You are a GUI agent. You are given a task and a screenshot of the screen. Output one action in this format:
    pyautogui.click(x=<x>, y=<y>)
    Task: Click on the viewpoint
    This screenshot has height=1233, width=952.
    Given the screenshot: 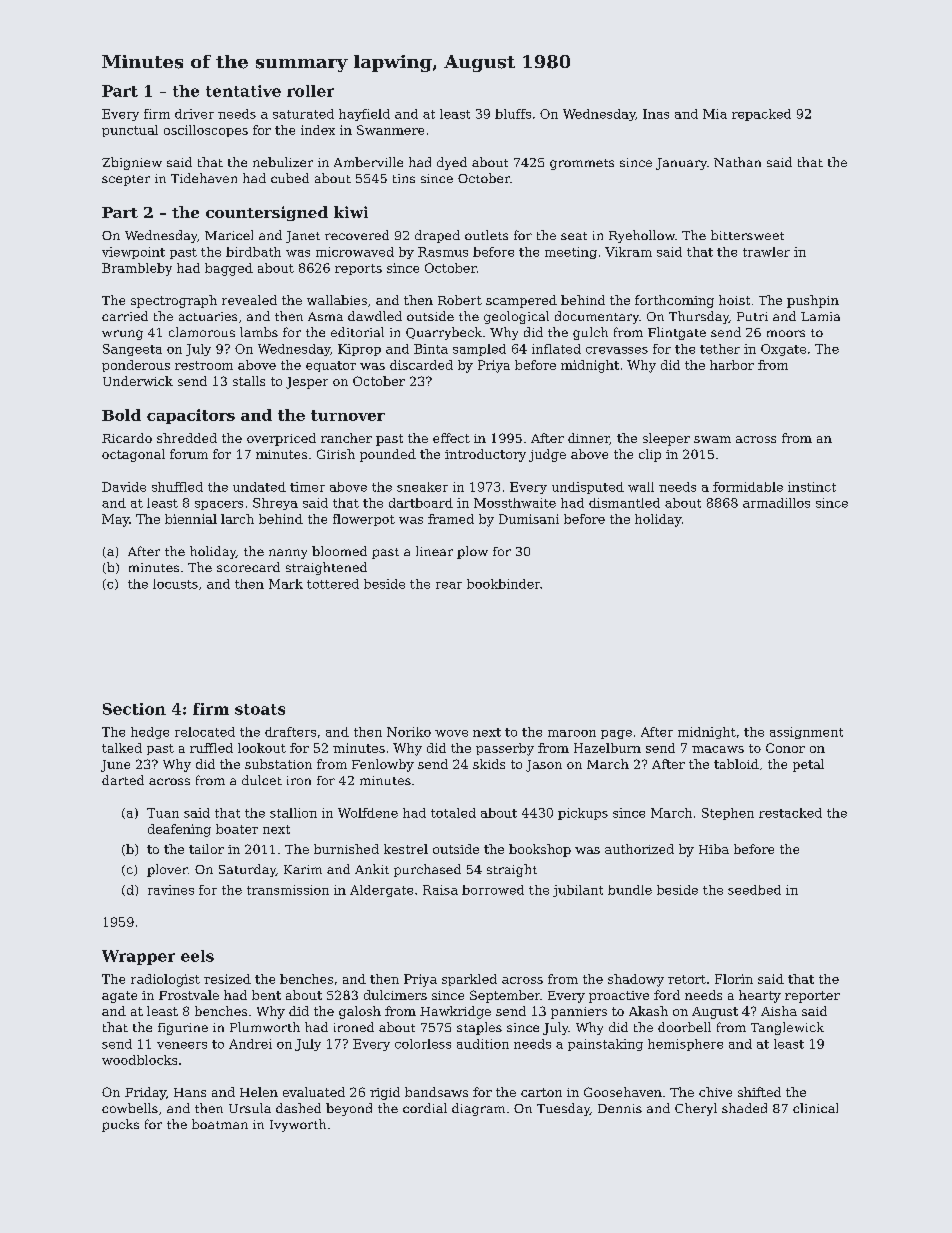 What is the action you would take?
    pyautogui.click(x=133, y=253)
